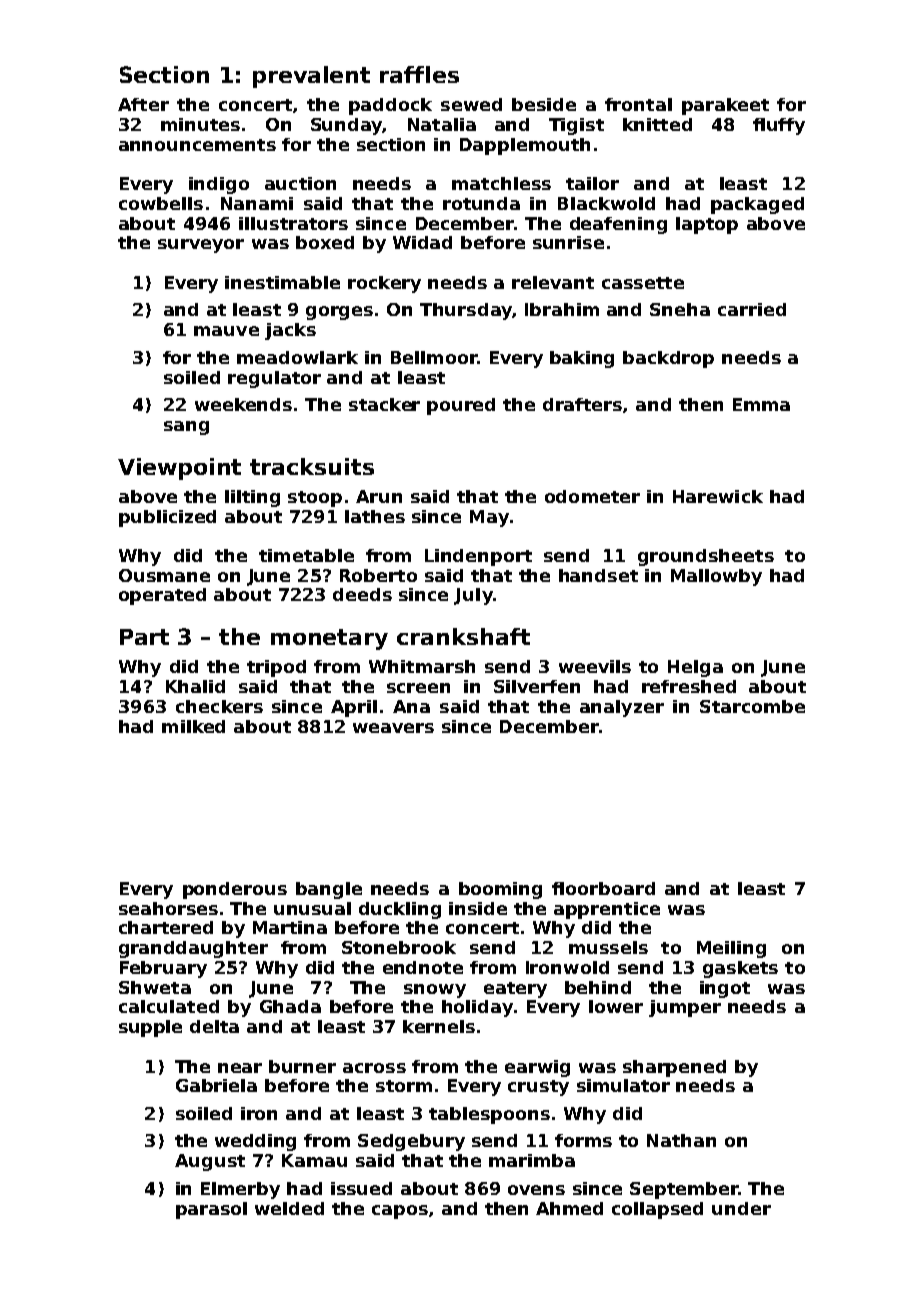  I want to click on August, so click(210, 1162).
